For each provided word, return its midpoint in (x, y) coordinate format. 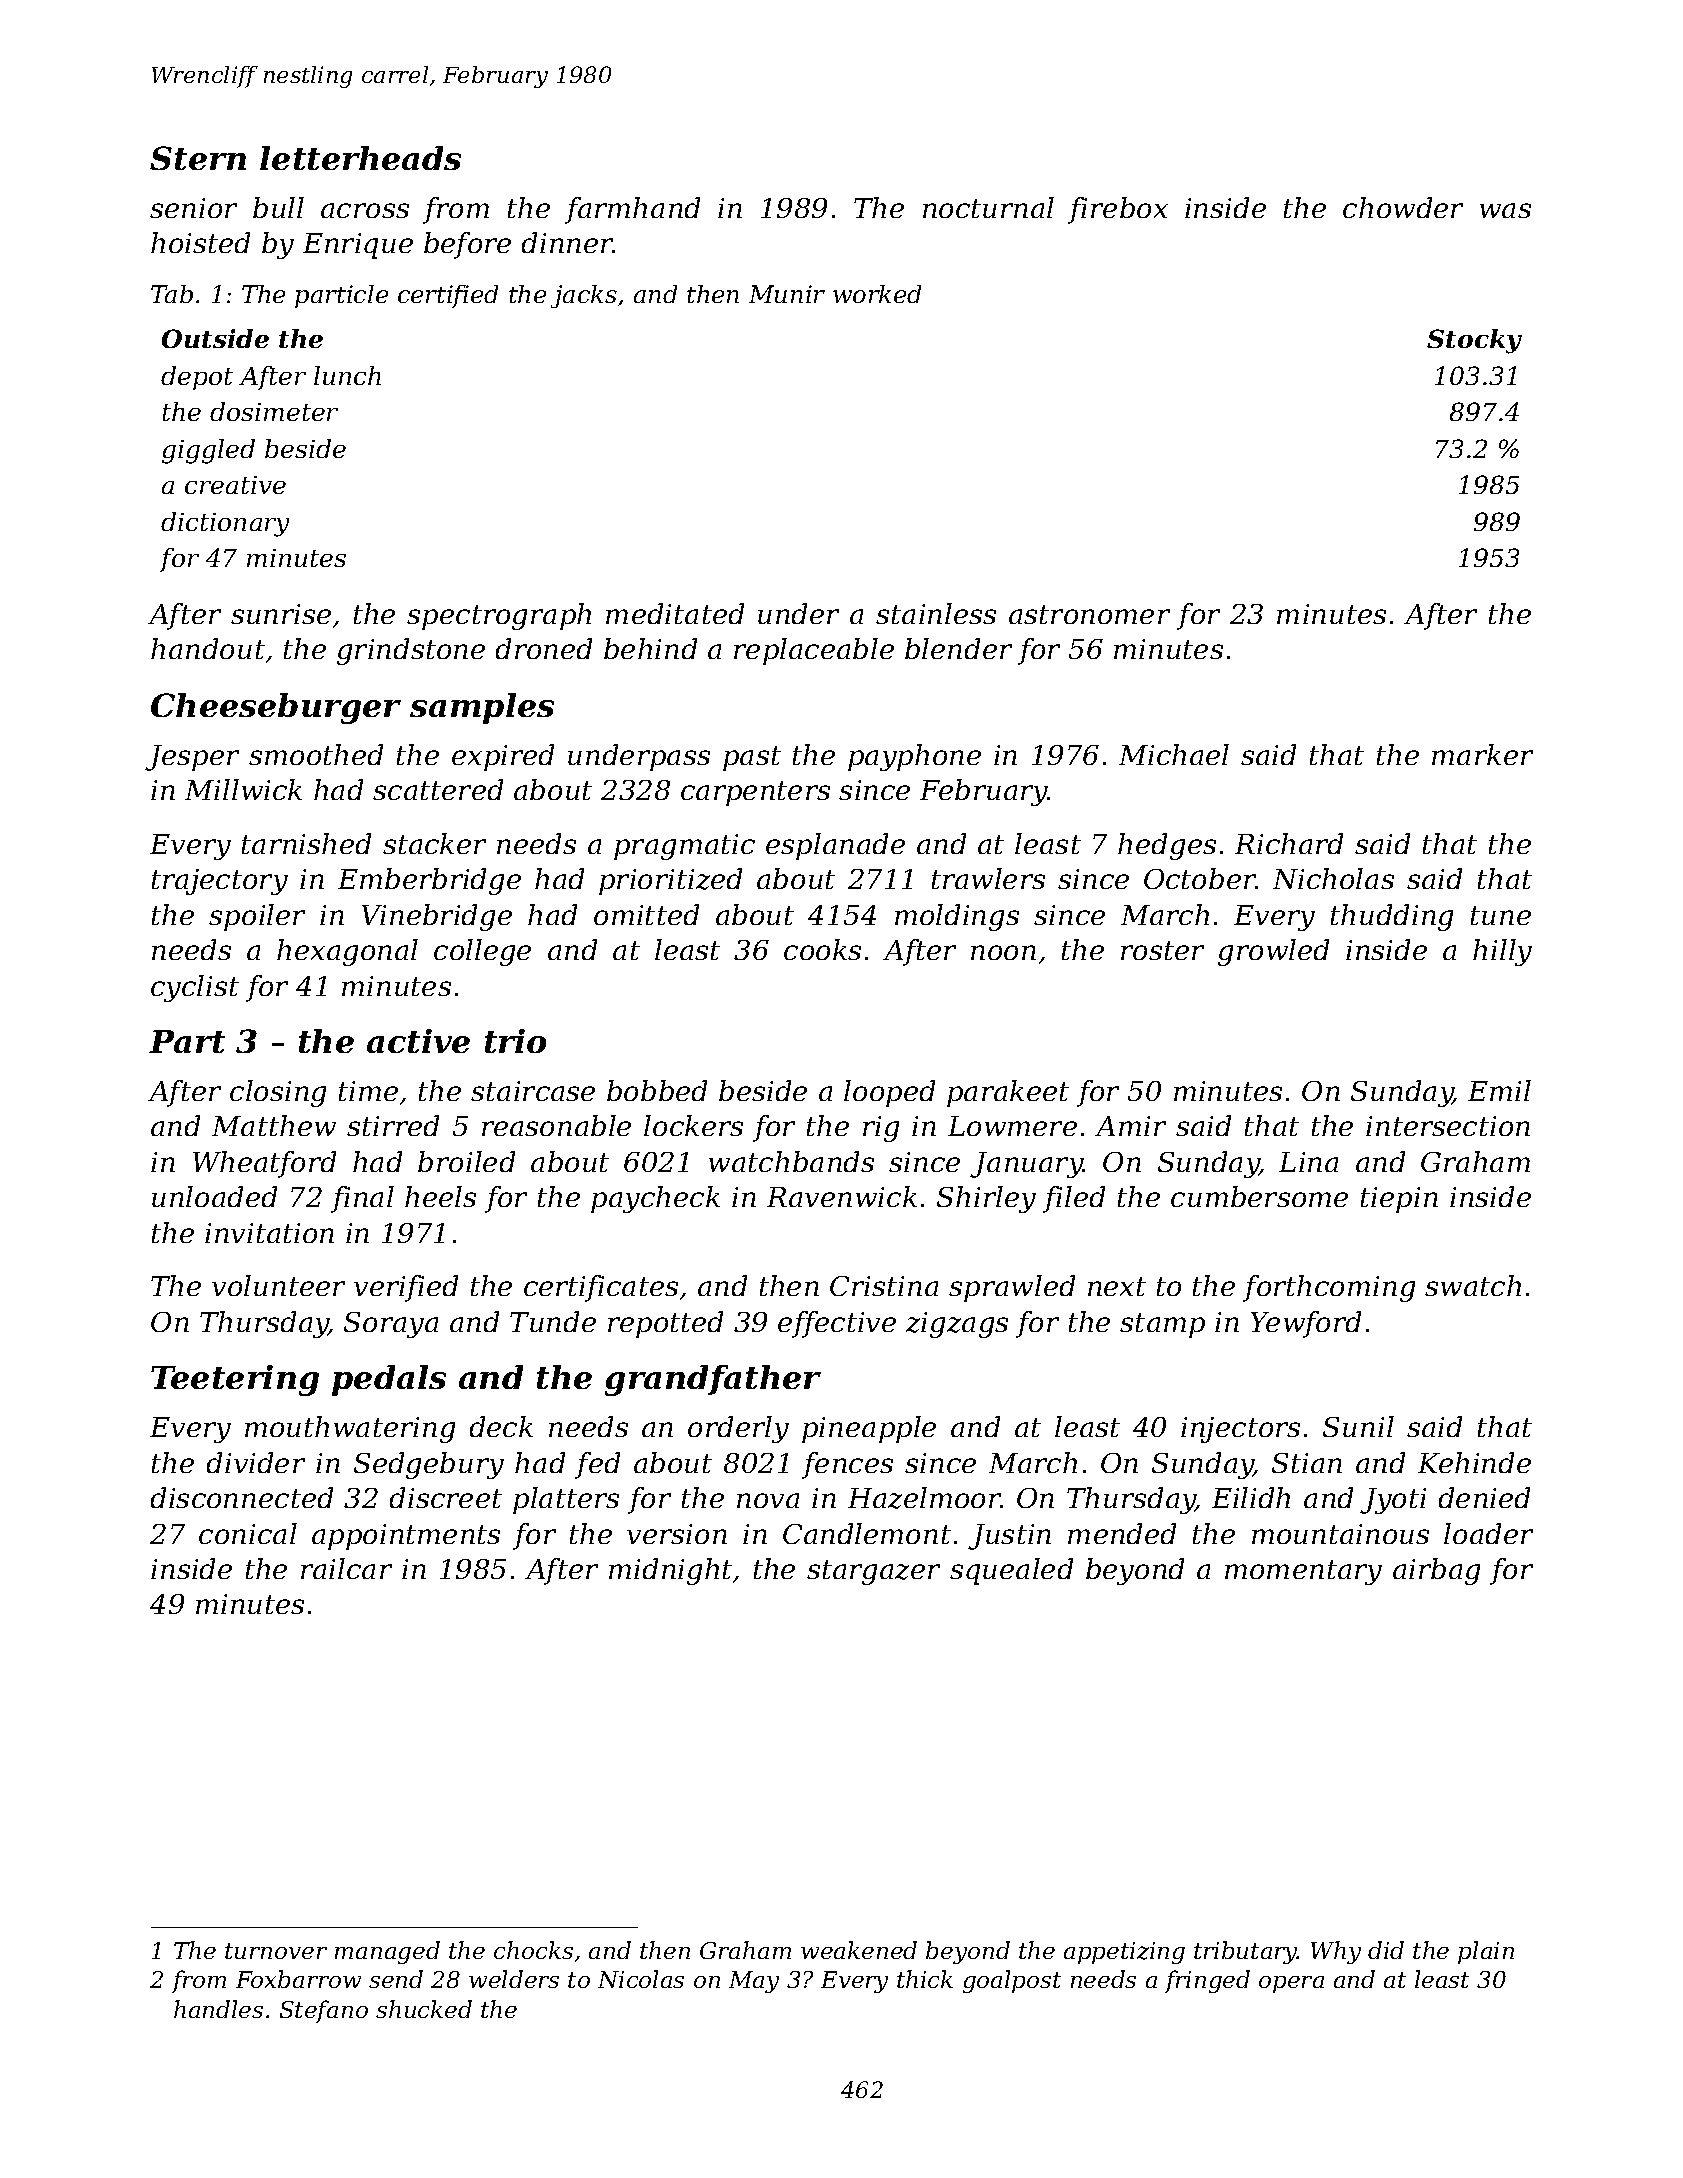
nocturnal (988, 207)
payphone (914, 757)
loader (1488, 1533)
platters (566, 1500)
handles (218, 2009)
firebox (1118, 210)
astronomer (1089, 614)
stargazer (873, 1572)
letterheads (360, 158)
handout (208, 648)
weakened (859, 1950)
